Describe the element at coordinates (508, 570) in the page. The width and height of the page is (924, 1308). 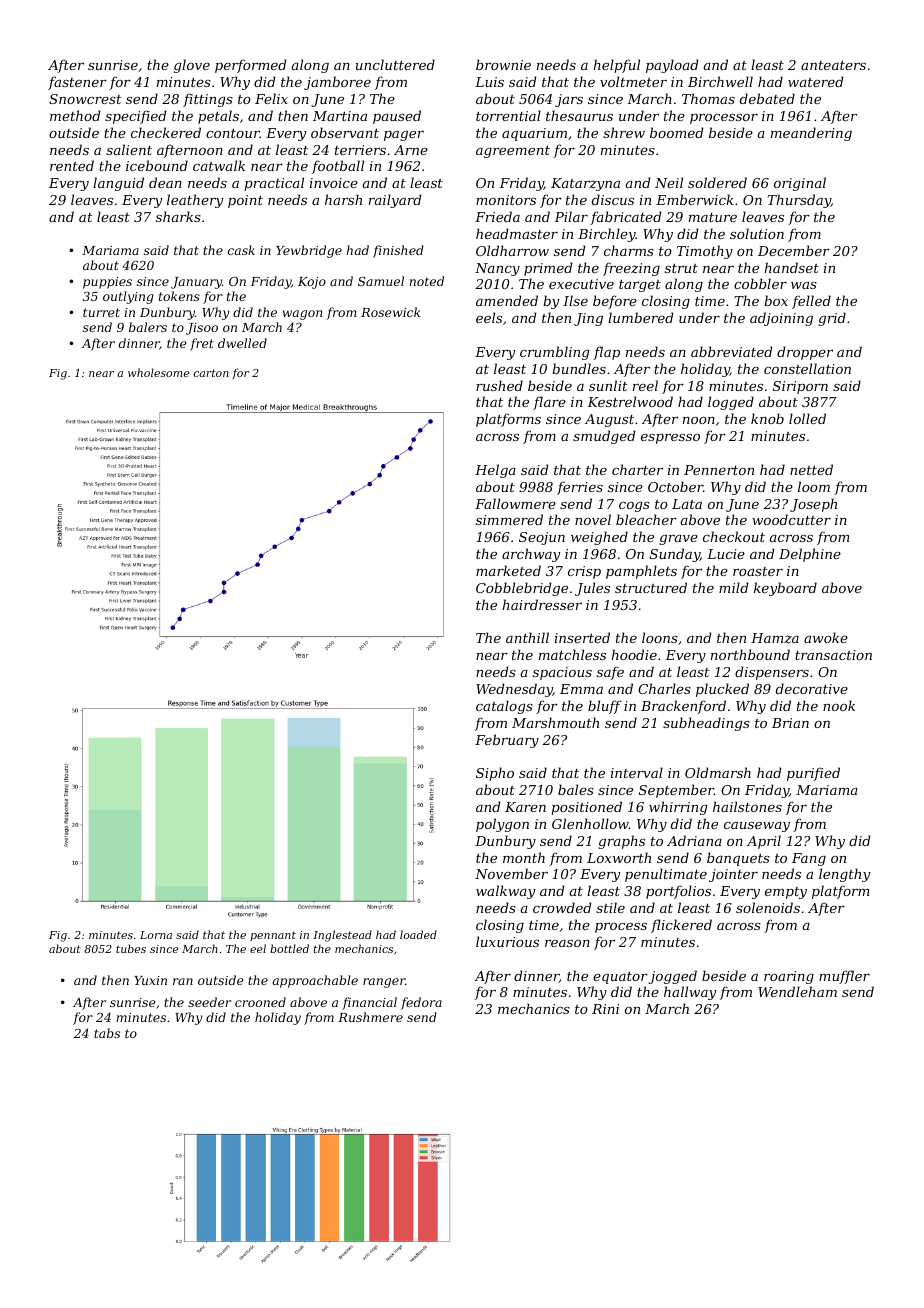
I see `marketed` at that location.
